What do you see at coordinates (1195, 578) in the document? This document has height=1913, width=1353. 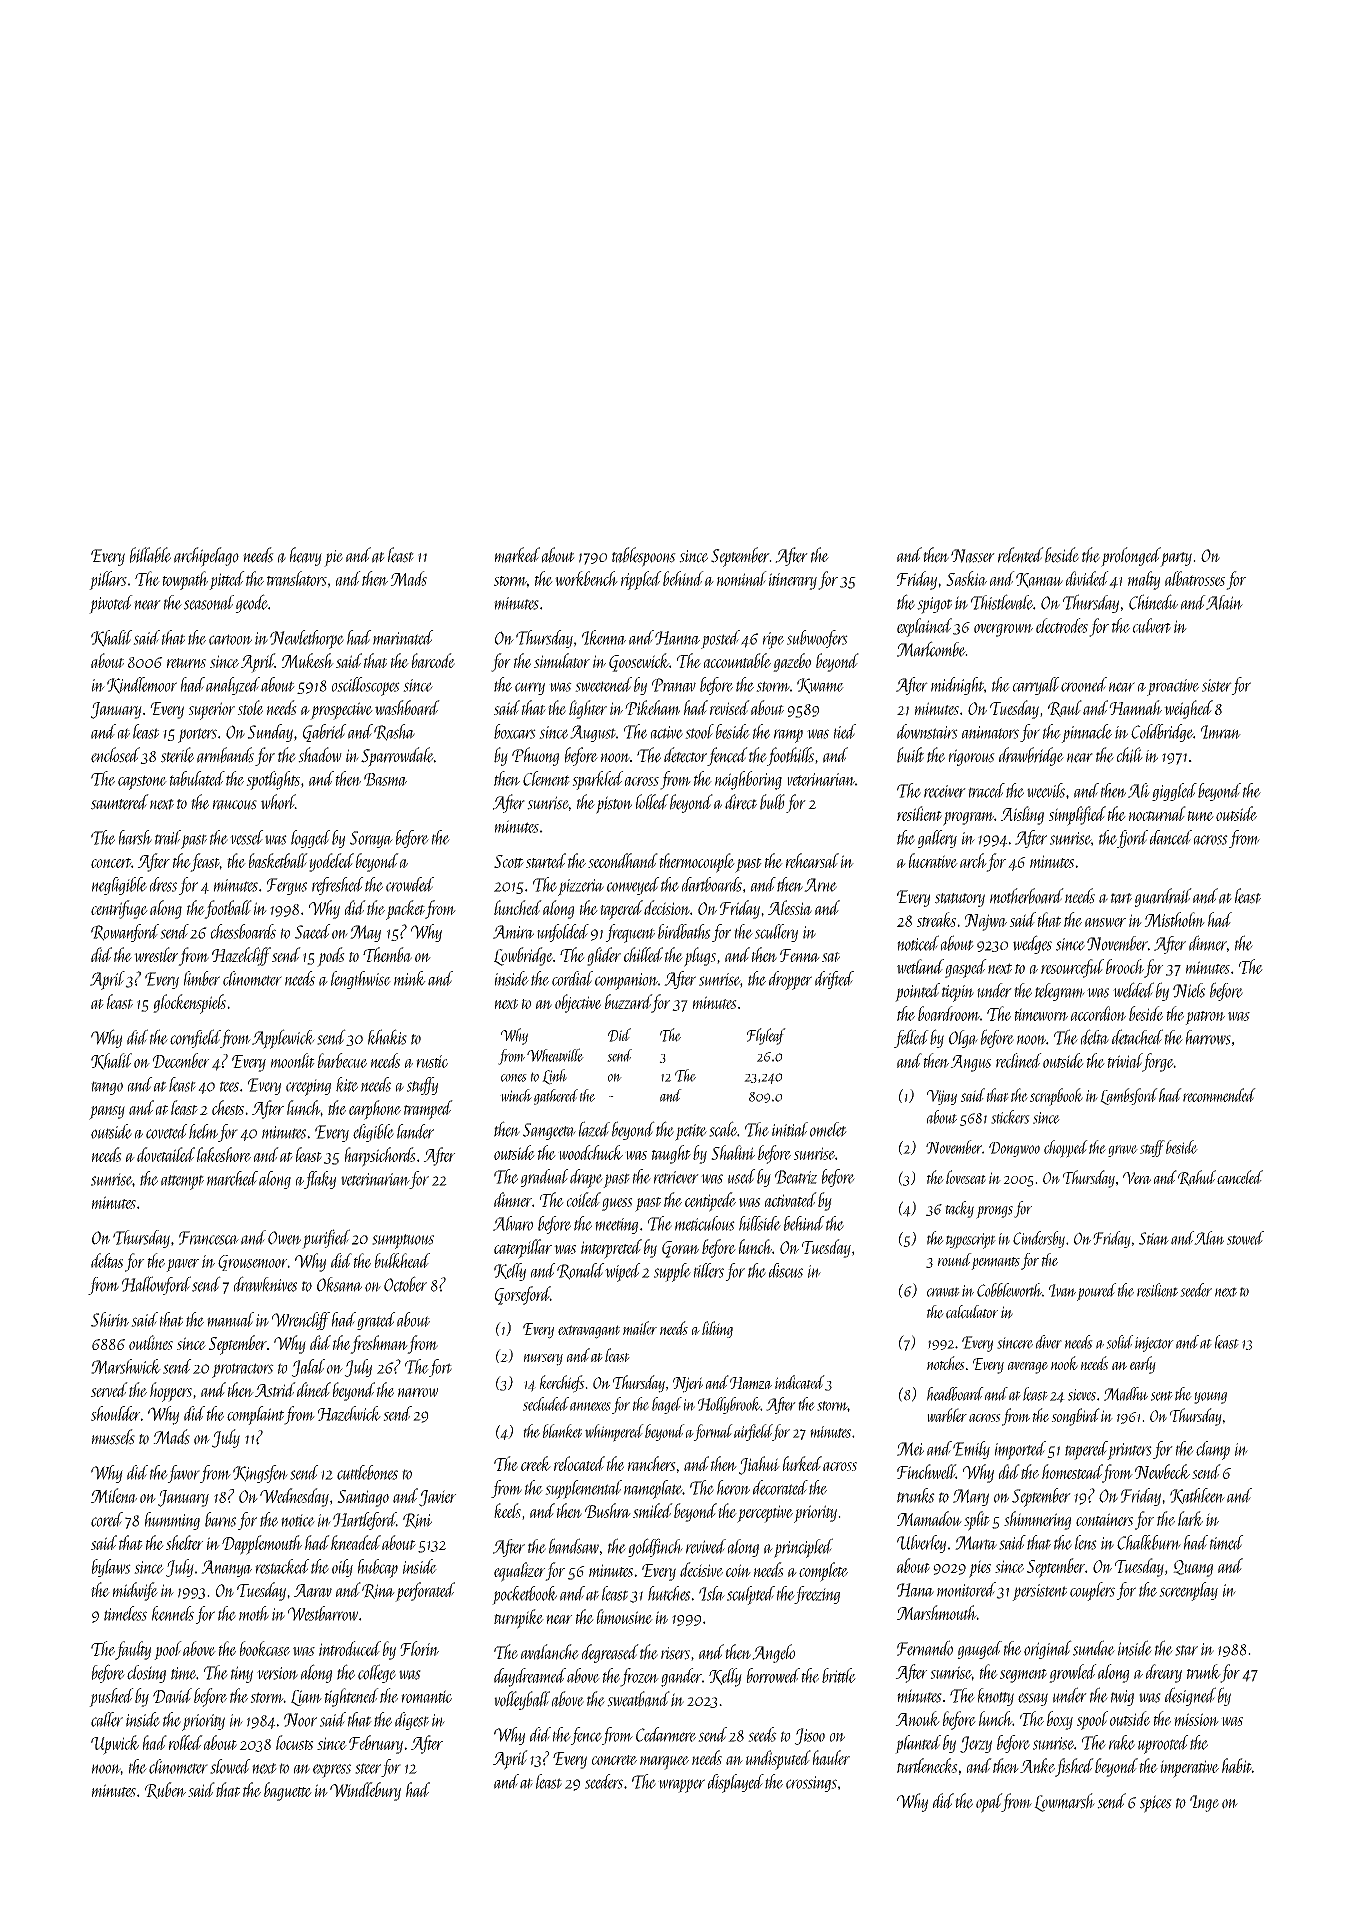 I see `albatrosses` at bounding box center [1195, 578].
